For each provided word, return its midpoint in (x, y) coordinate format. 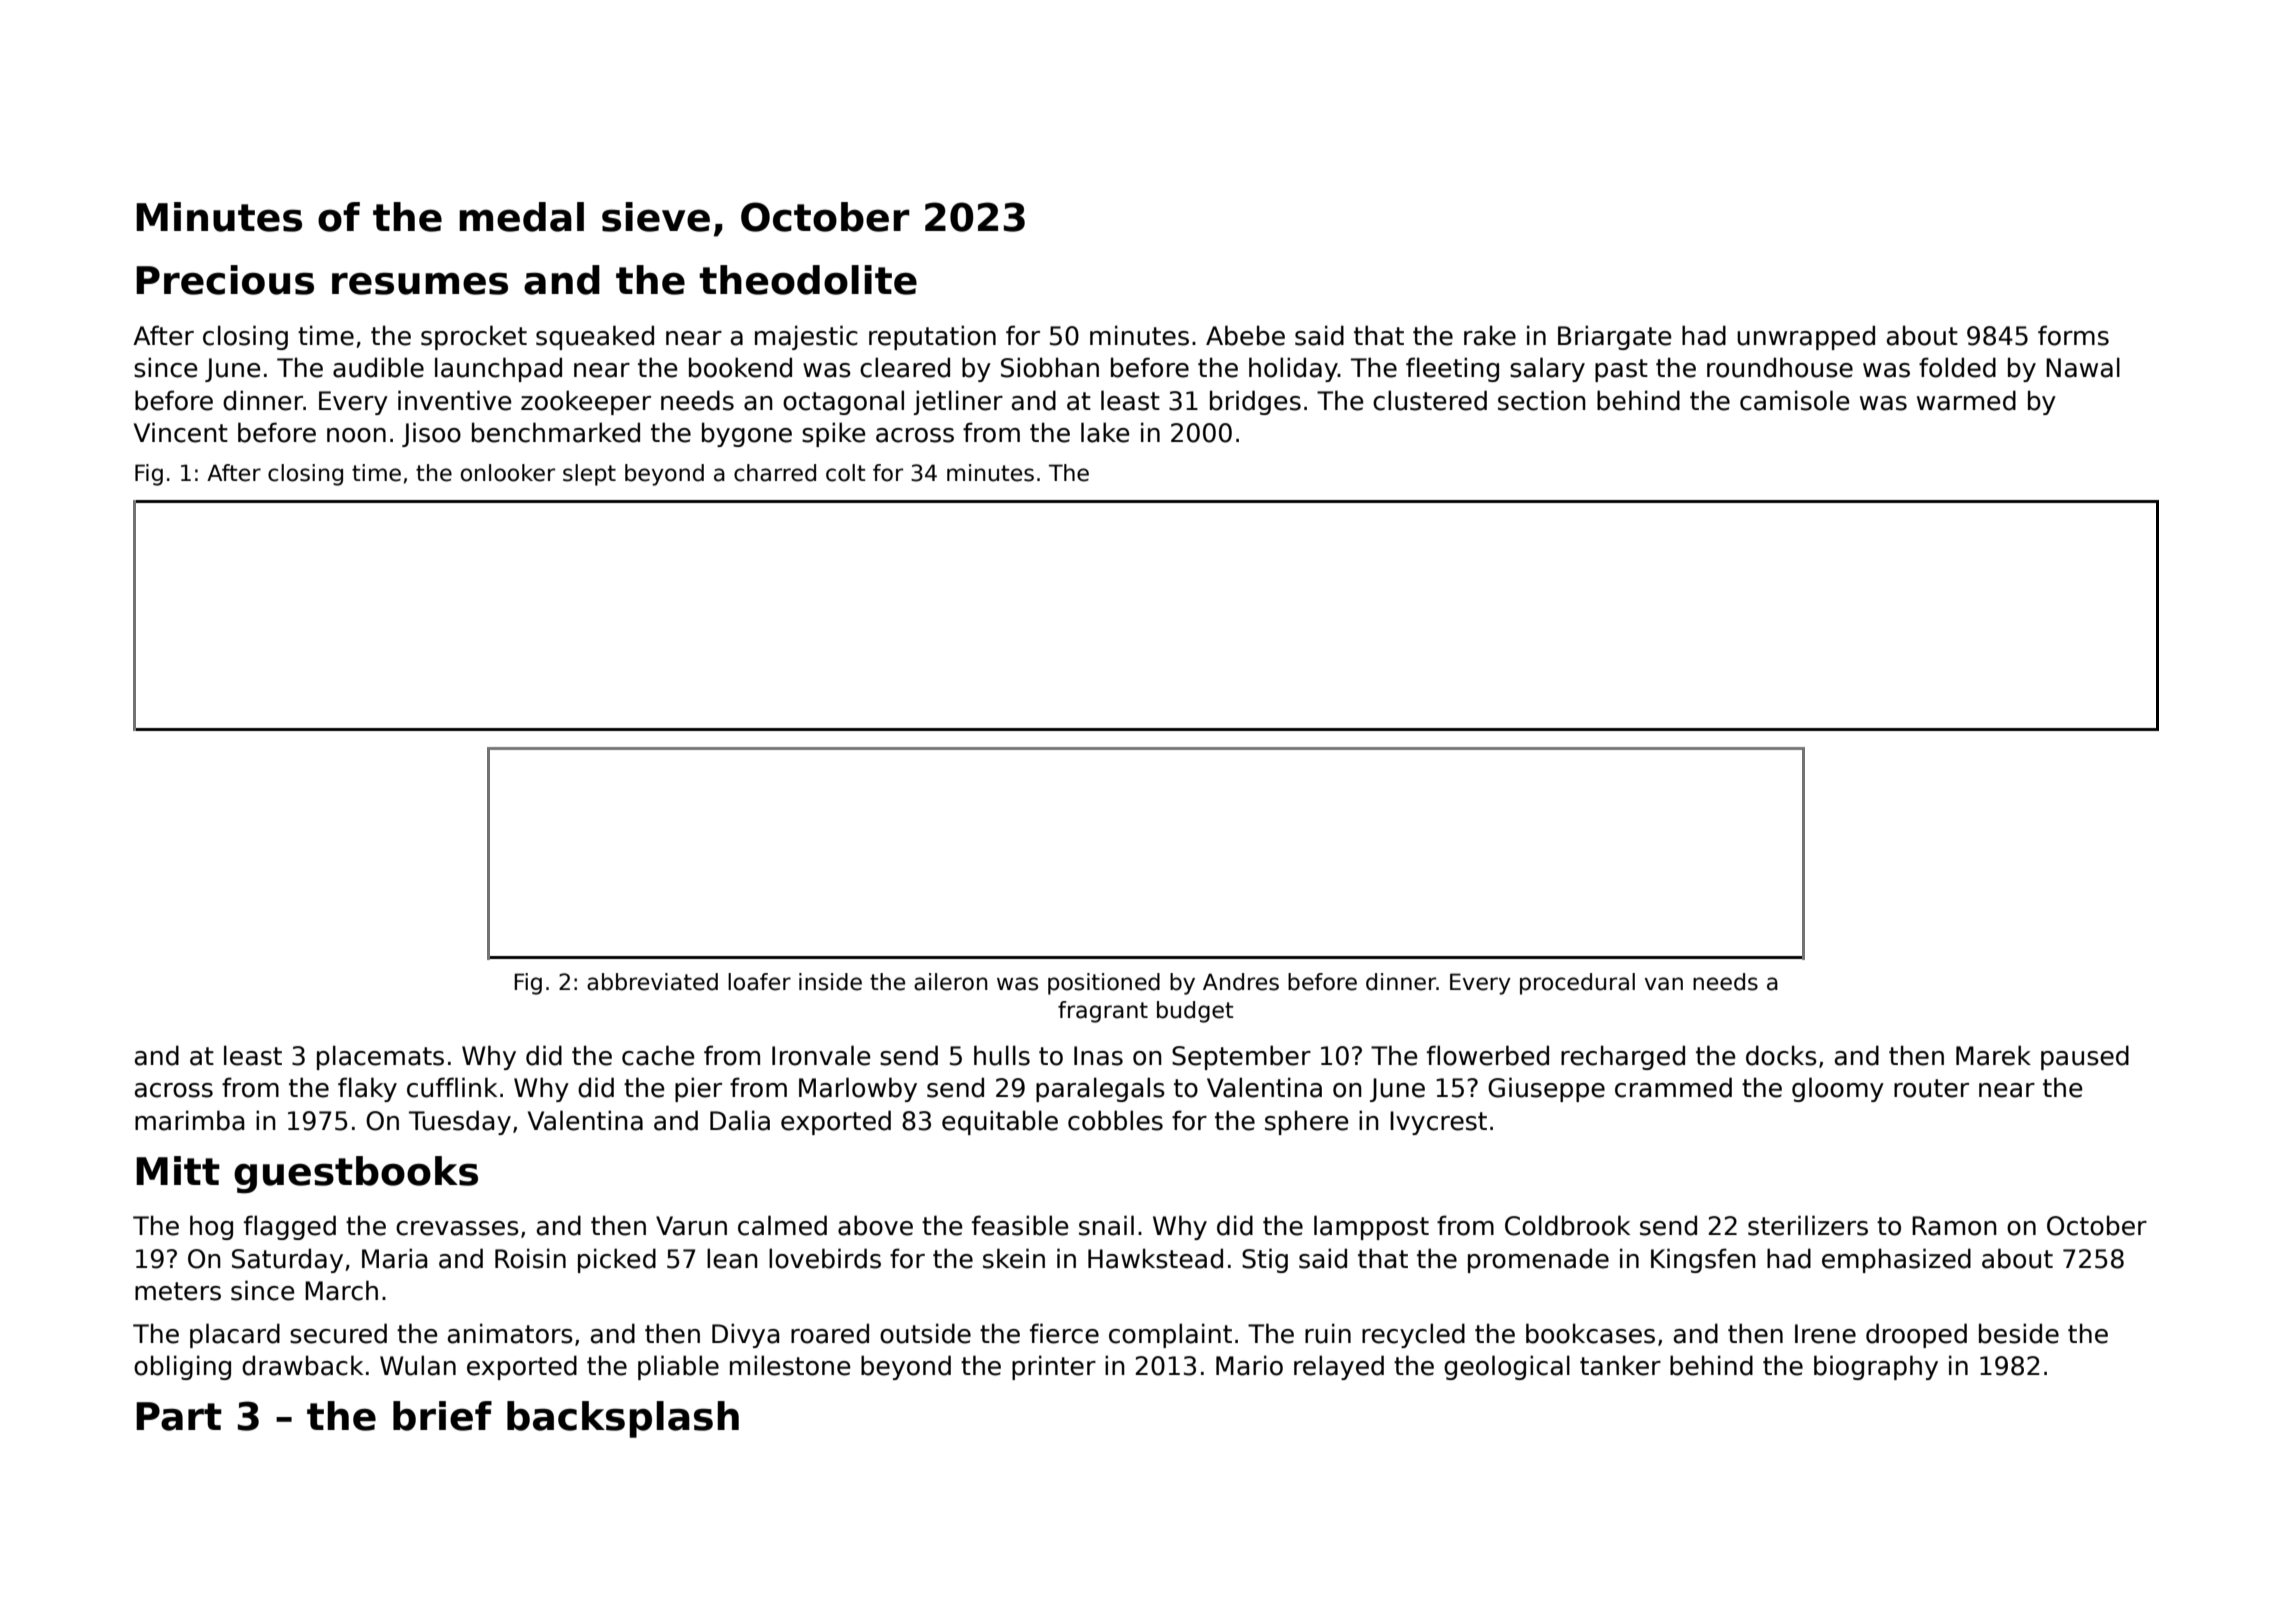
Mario (1249, 1365)
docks (1781, 1055)
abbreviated (652, 982)
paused (2085, 1057)
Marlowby (858, 1089)
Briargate (1615, 337)
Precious (225, 280)
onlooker (508, 473)
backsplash (623, 1419)
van (1664, 984)
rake (1490, 335)
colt (846, 473)
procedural (1577, 984)
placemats (380, 1057)
